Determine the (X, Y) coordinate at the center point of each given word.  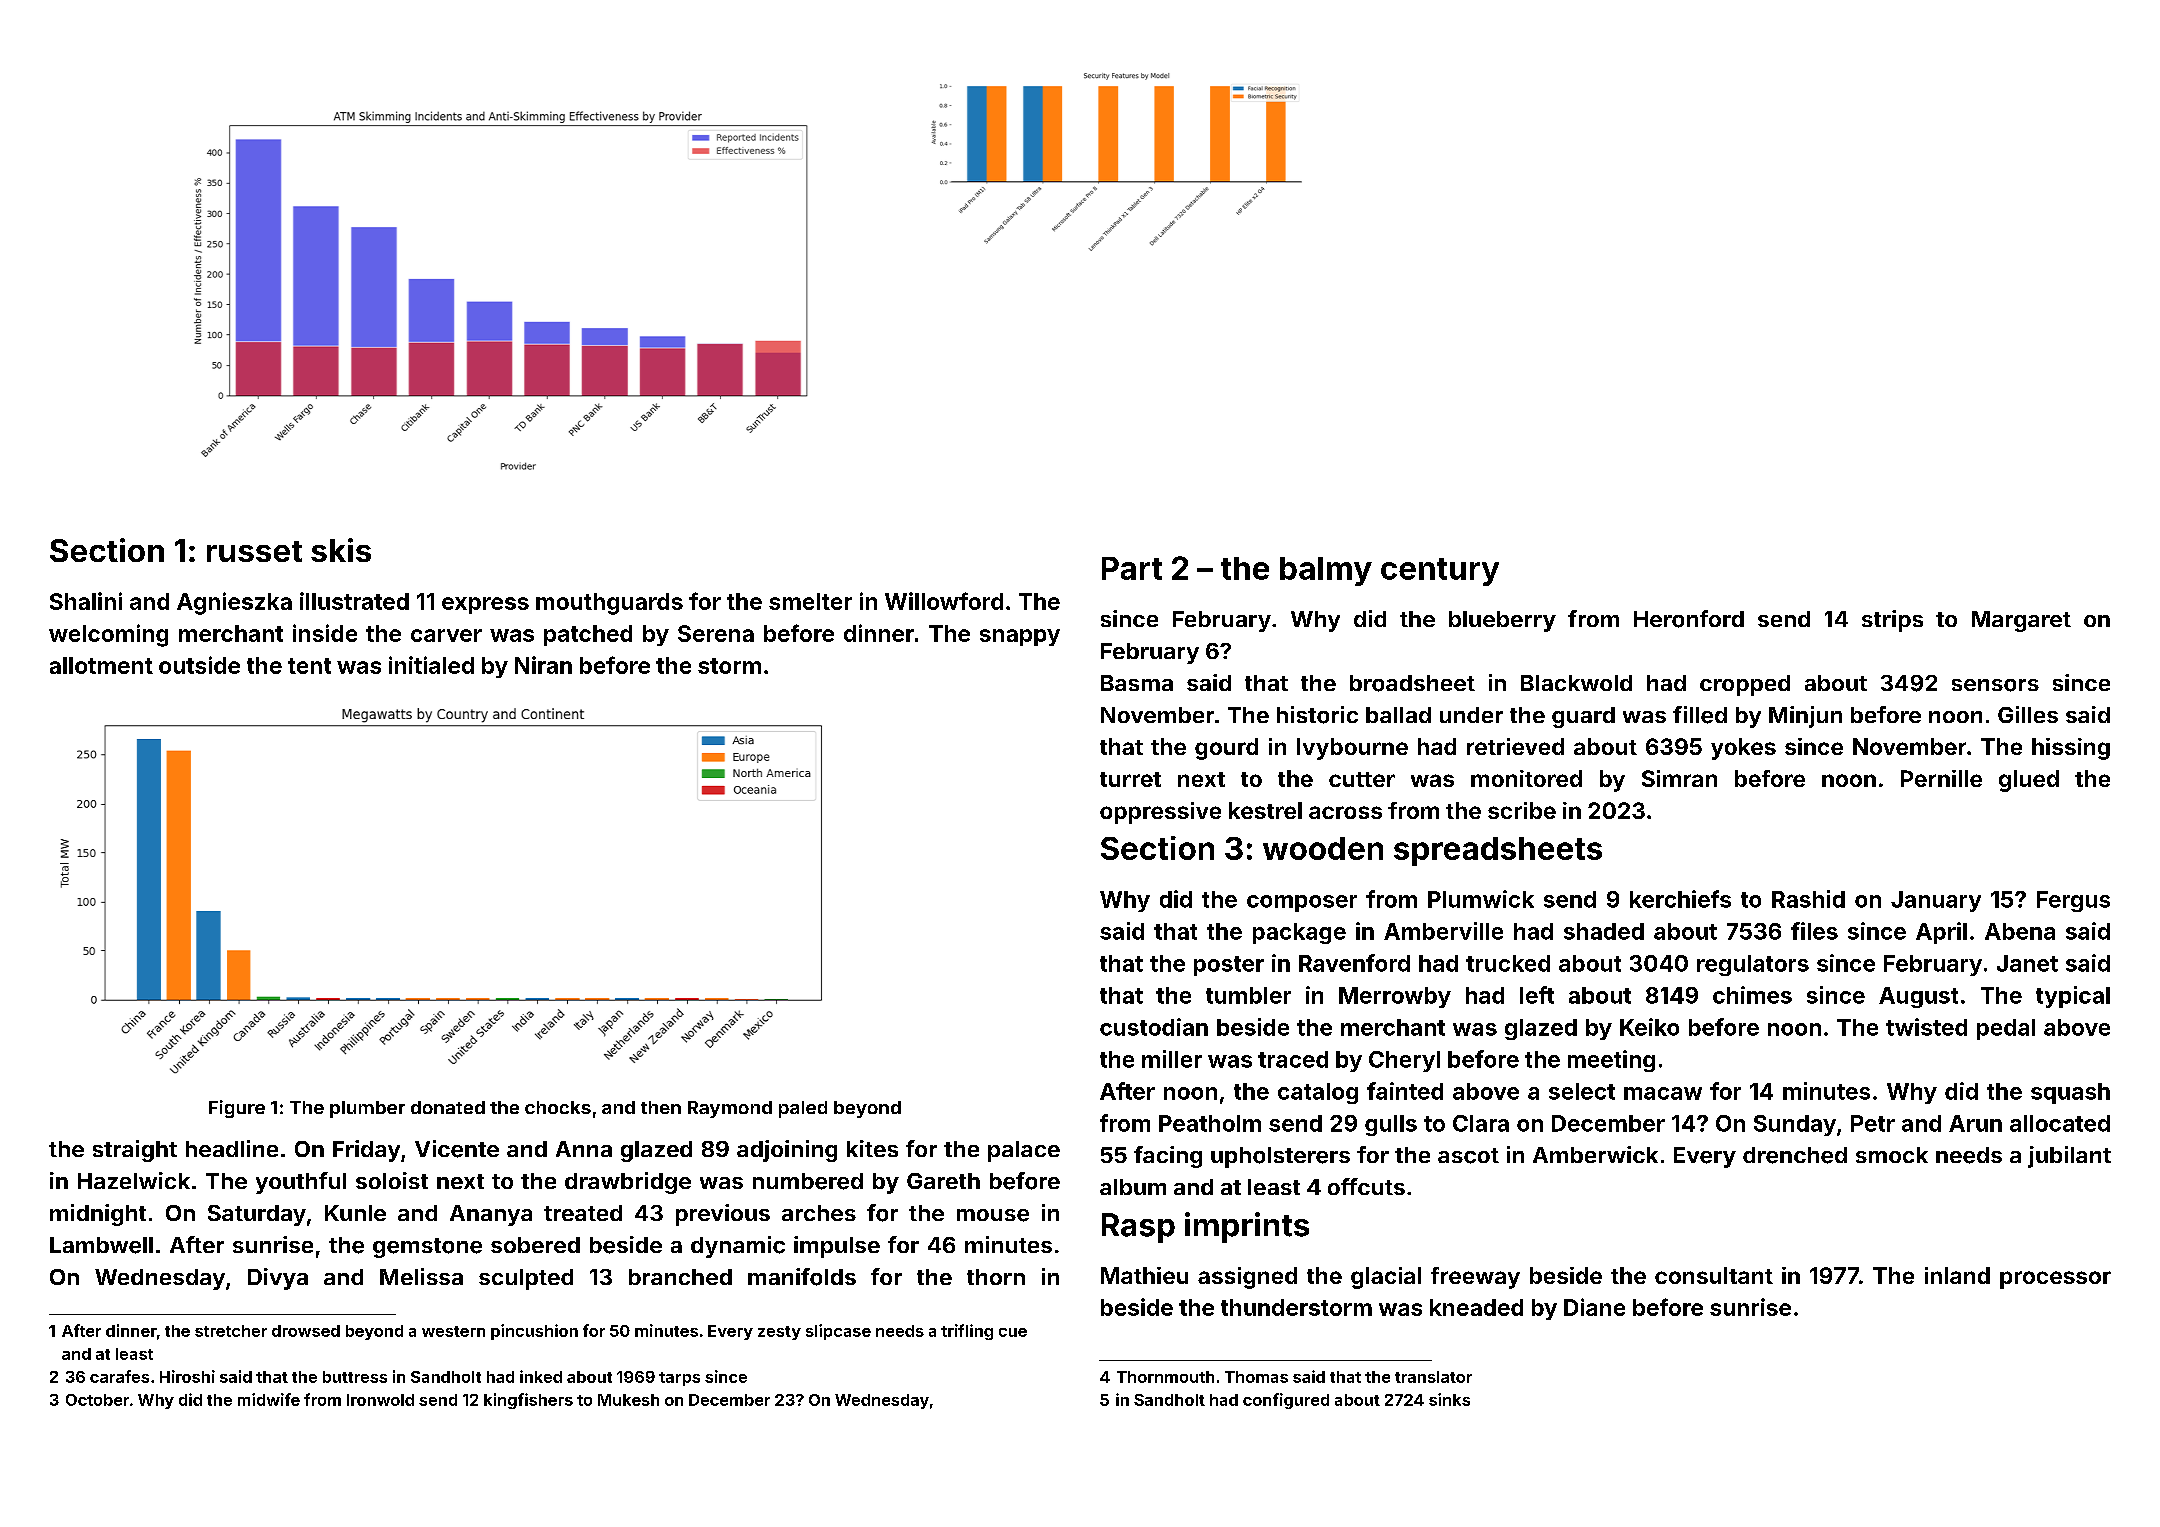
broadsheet (1412, 683)
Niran (543, 665)
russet (254, 551)
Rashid (1808, 899)
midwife (269, 1399)
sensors (1995, 685)
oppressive (1160, 813)
